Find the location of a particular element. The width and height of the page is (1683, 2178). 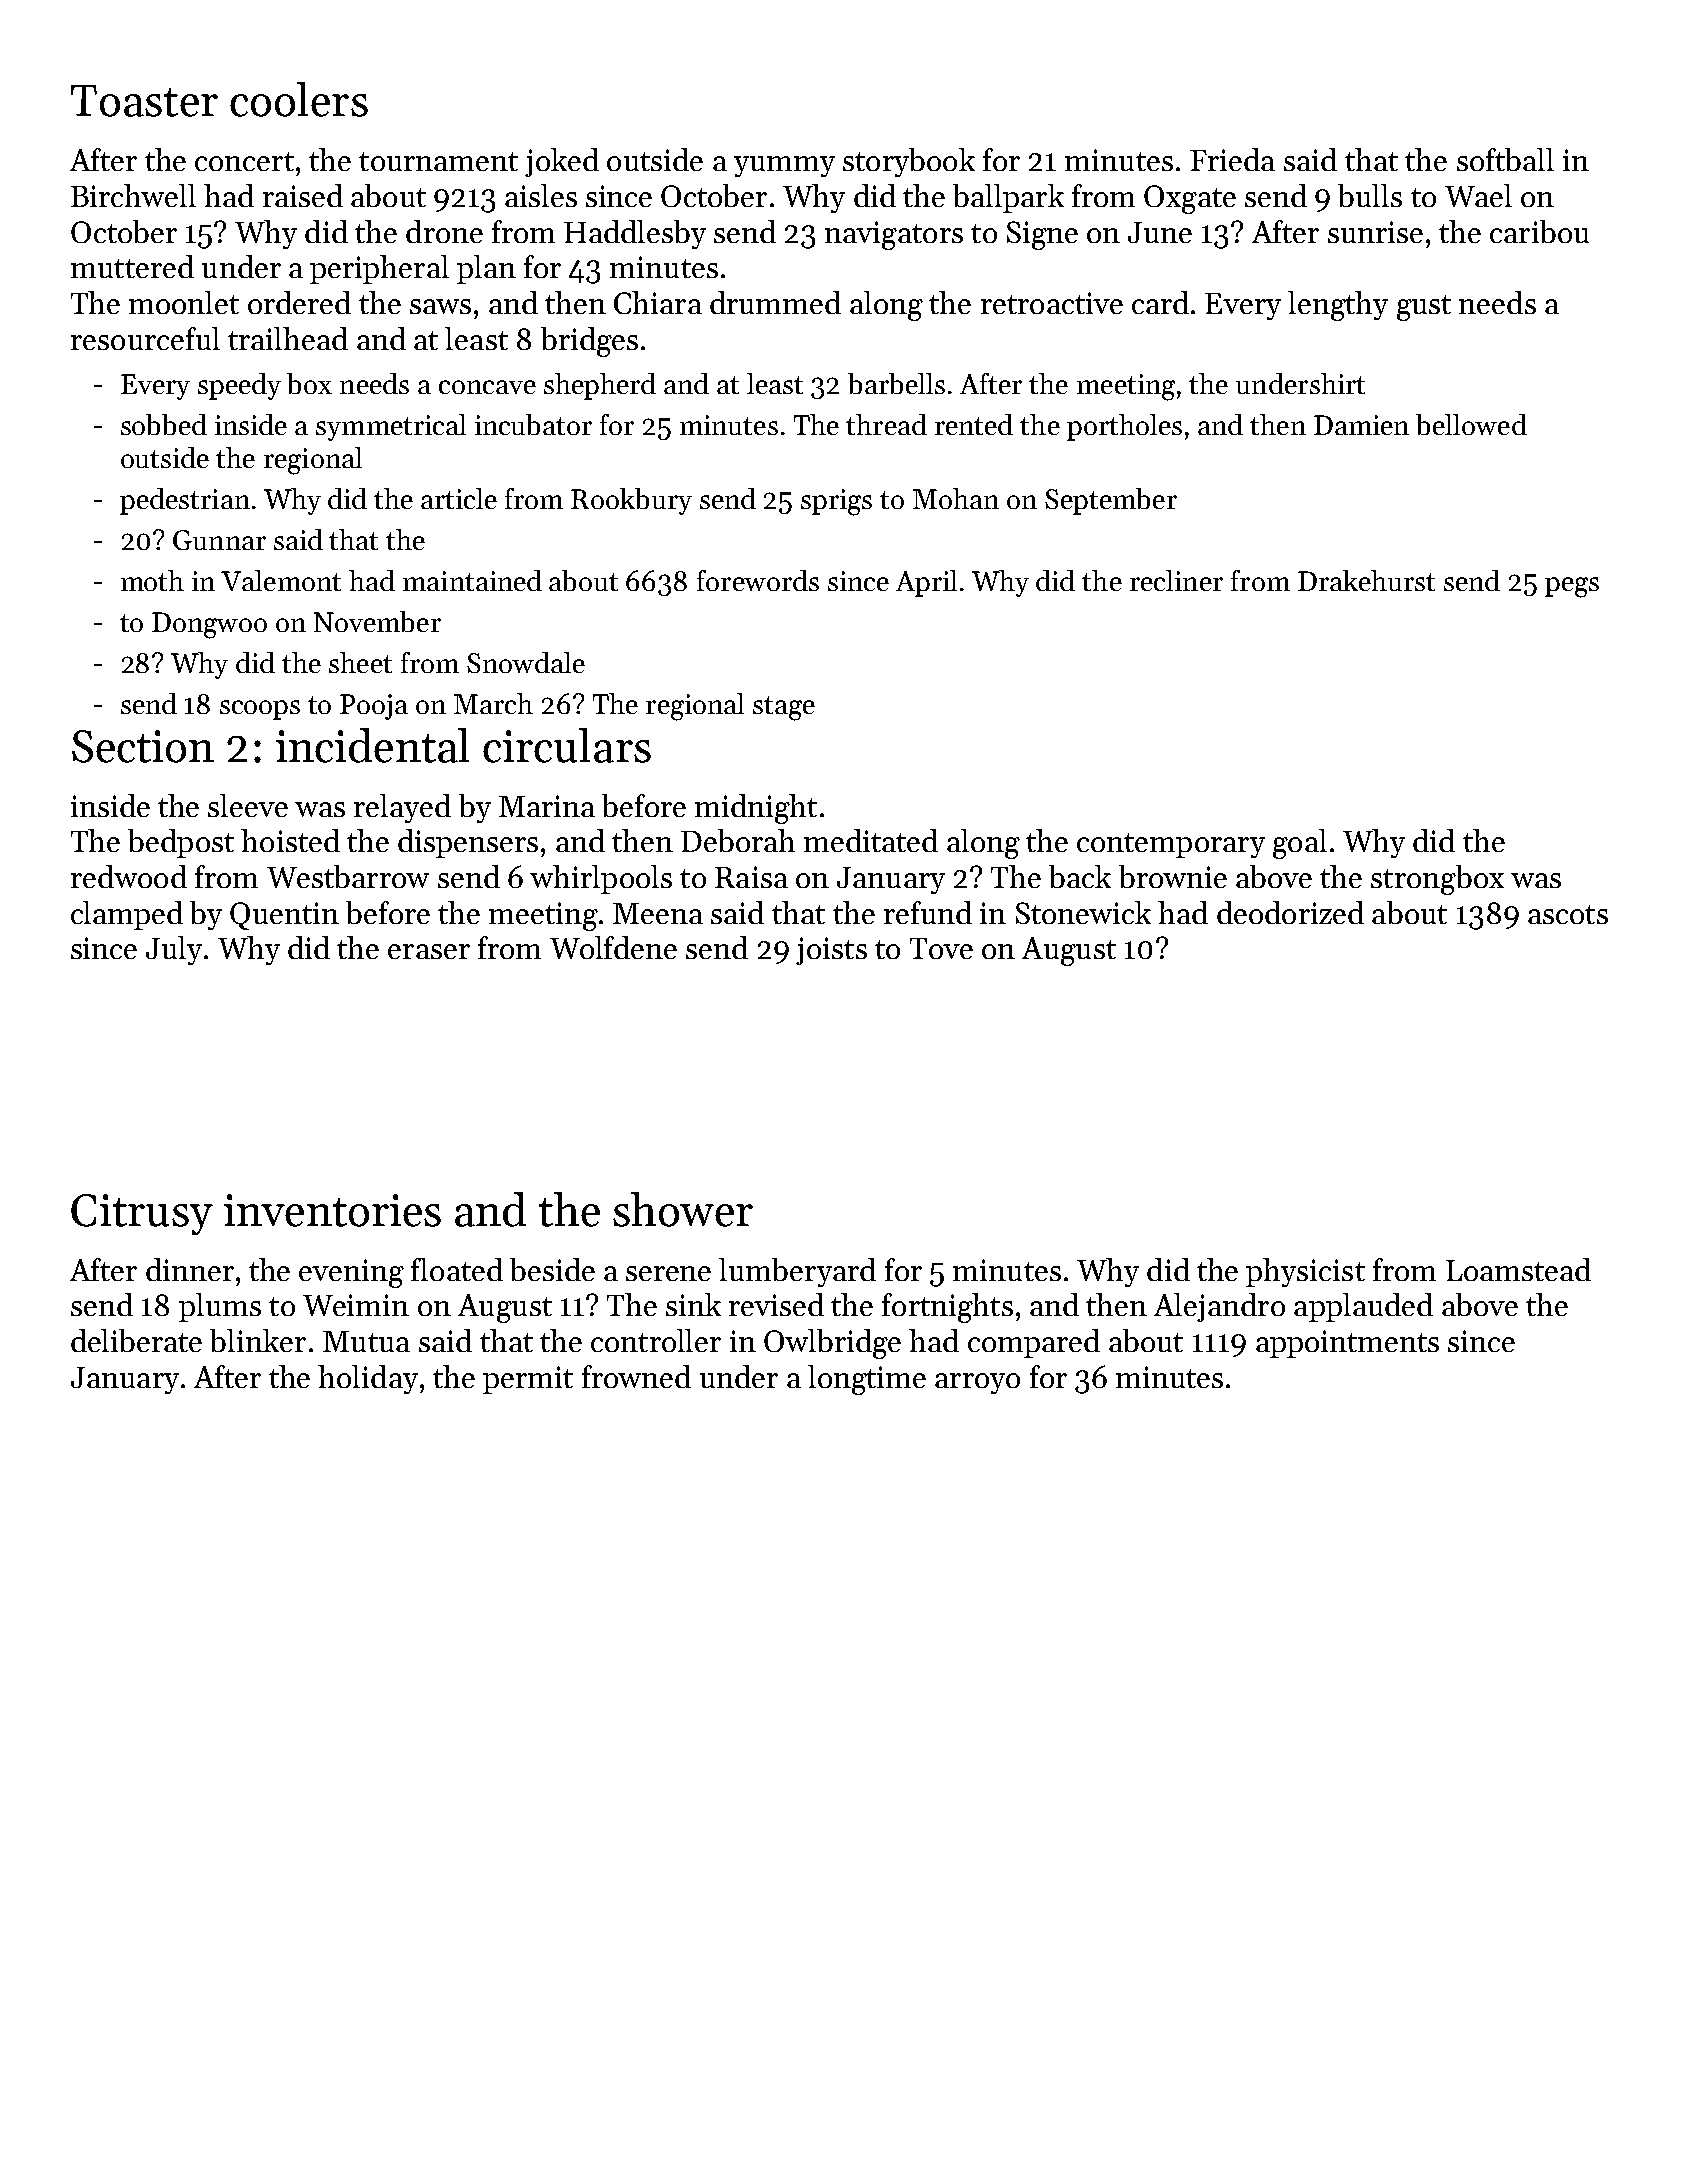

storybook is located at coordinates (909, 162).
